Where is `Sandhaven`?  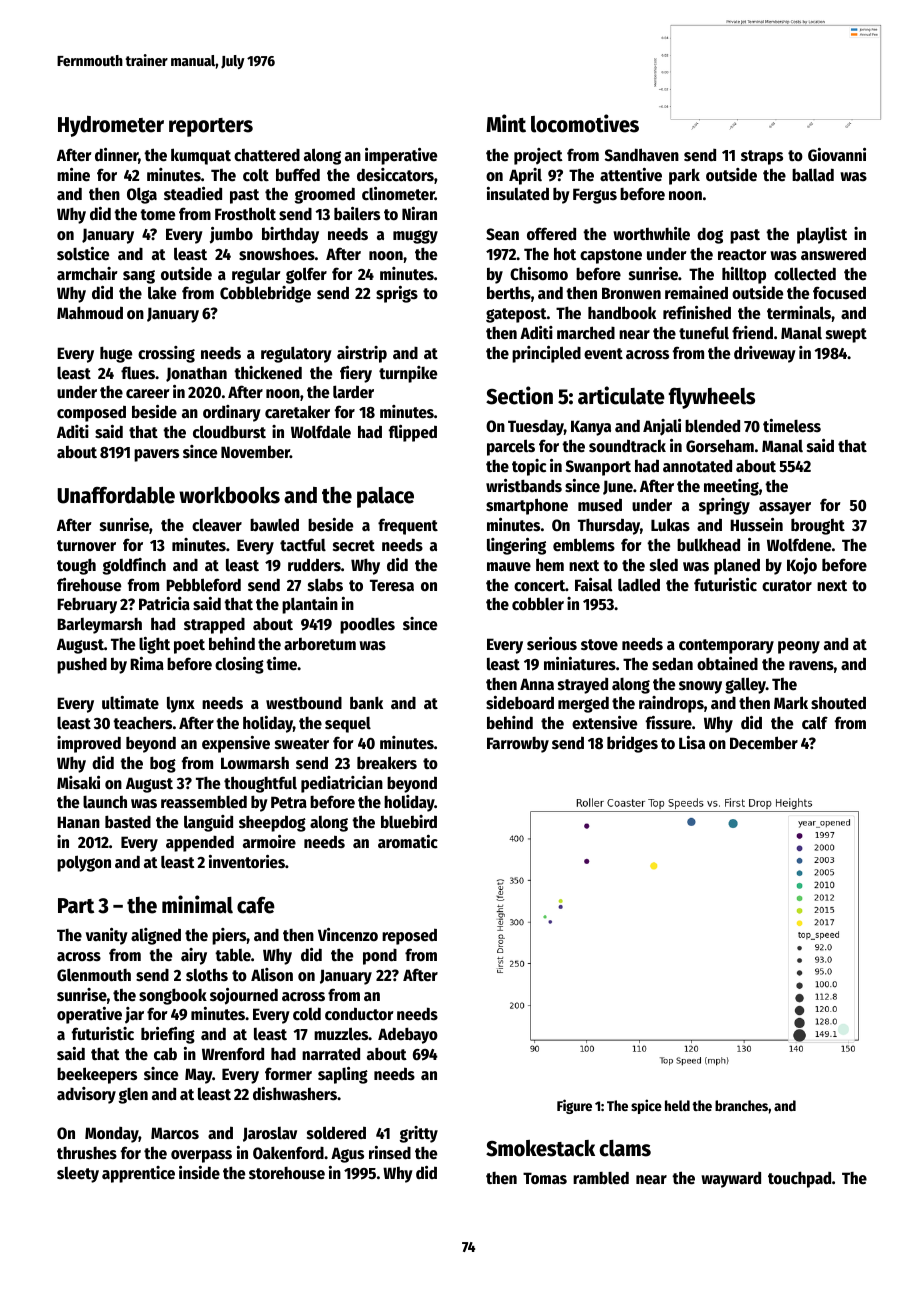 Sandhaven is located at coordinates (642, 155).
